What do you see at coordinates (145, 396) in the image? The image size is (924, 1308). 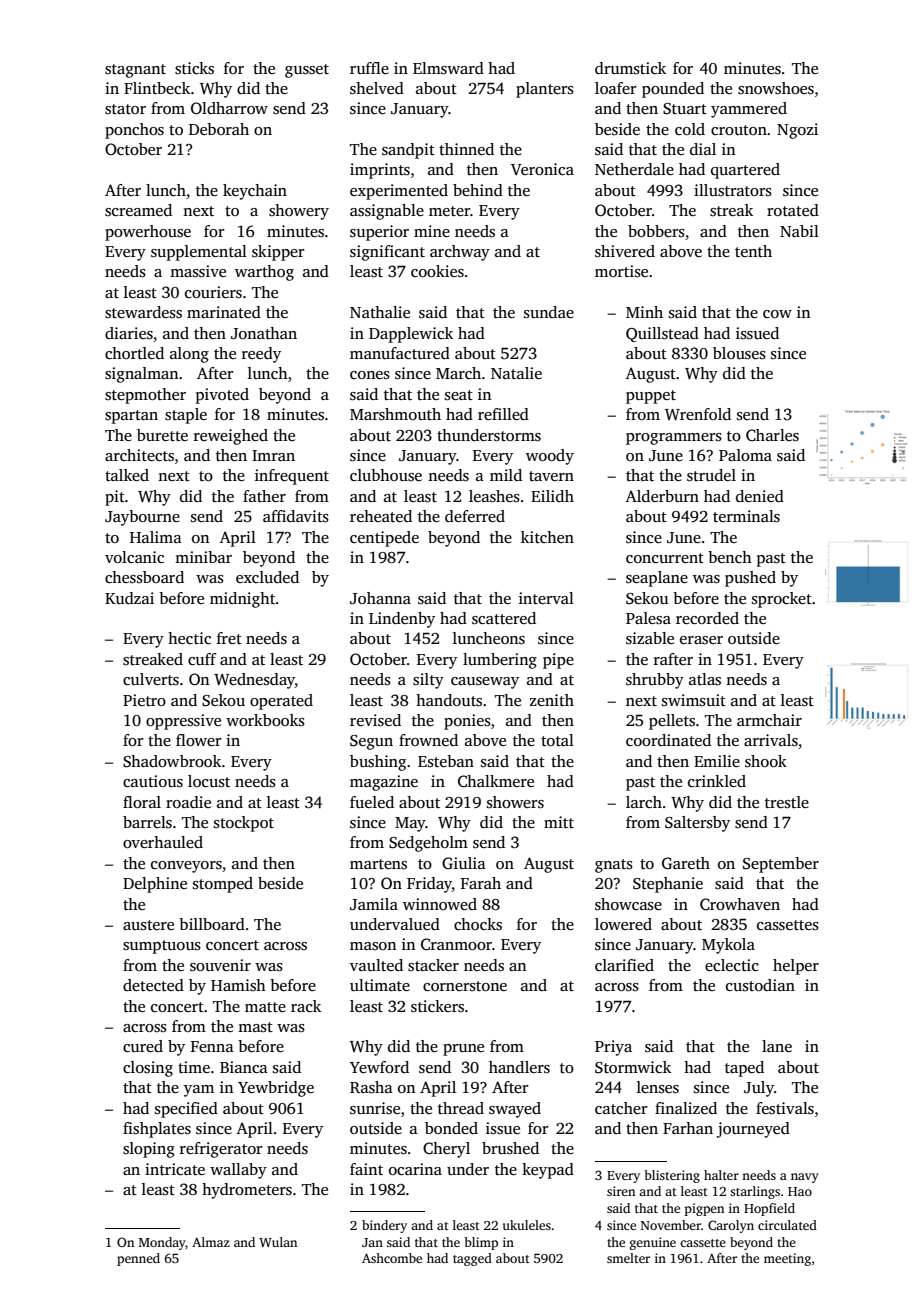 I see `stepmother` at bounding box center [145, 396].
